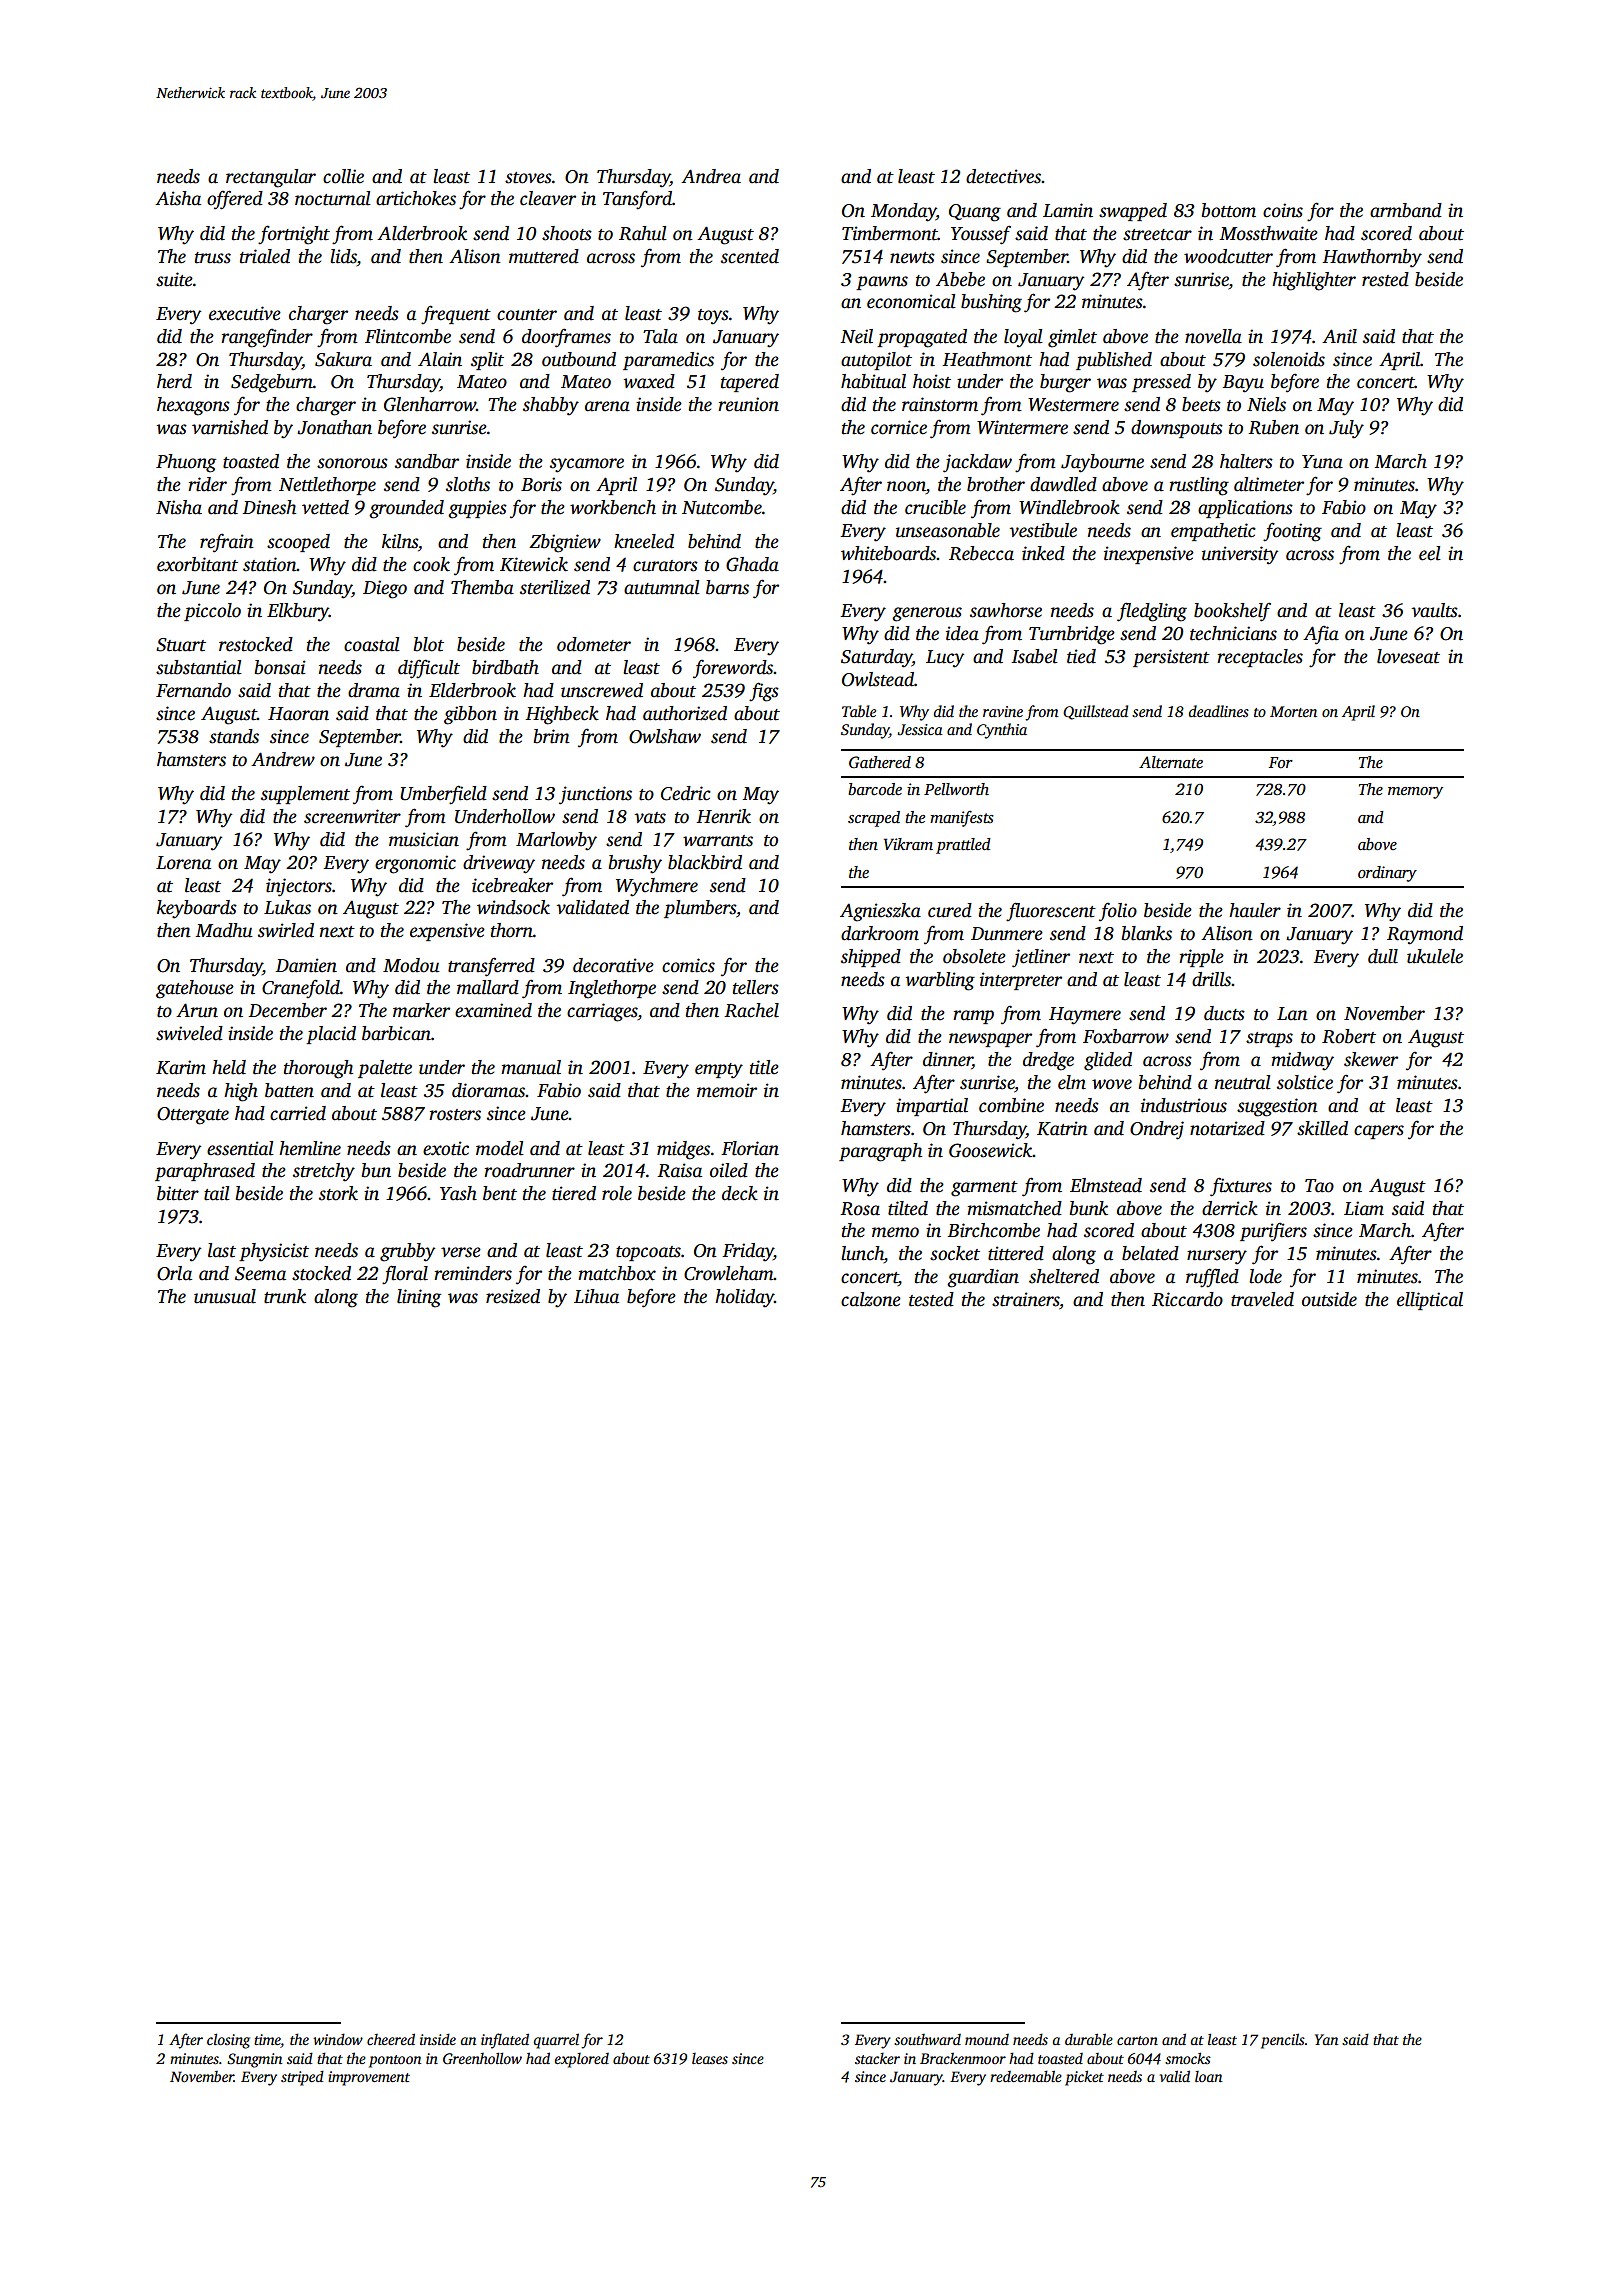  I want to click on midges, so click(683, 1150).
